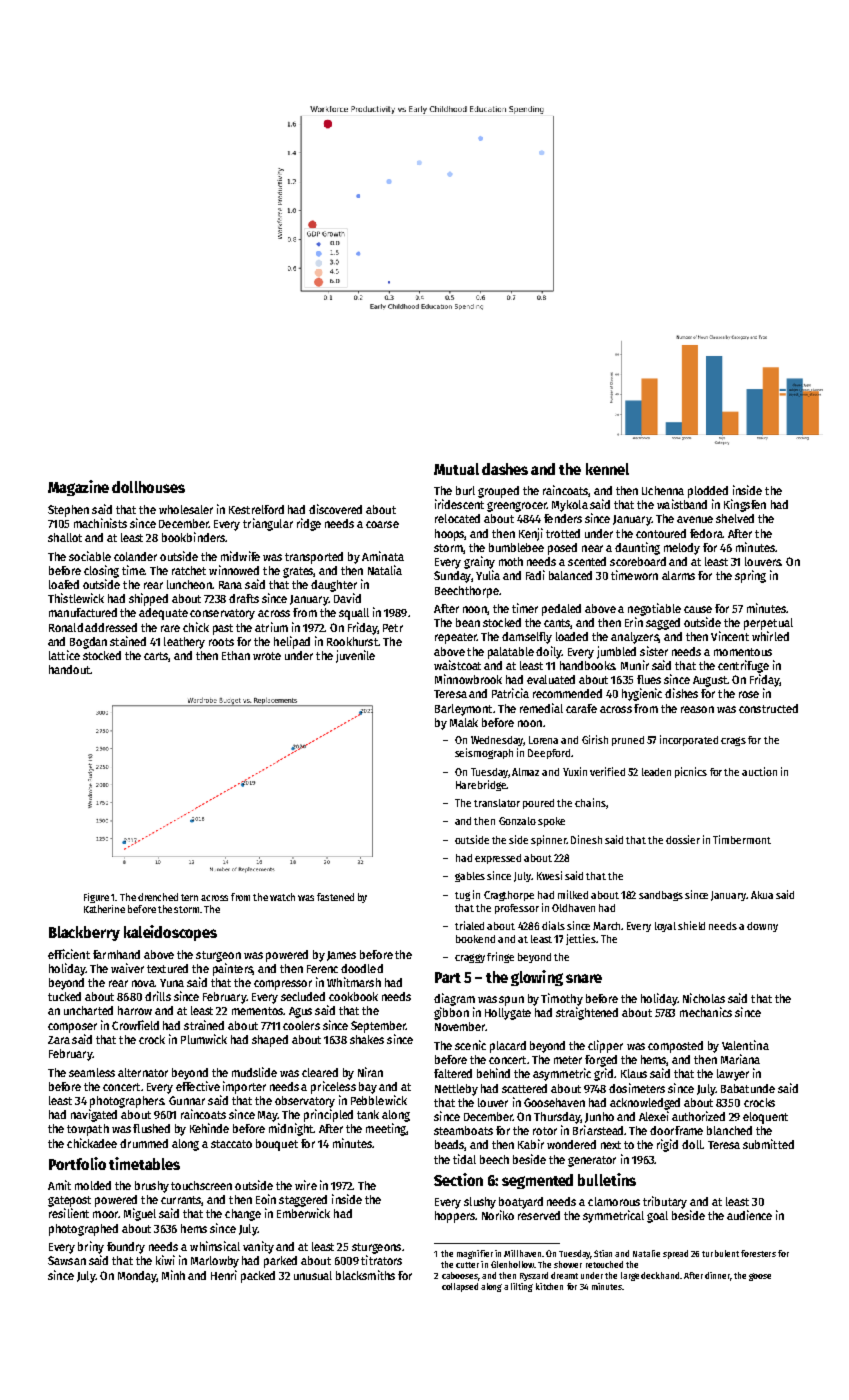 The height and width of the document is (1400, 849). What do you see at coordinates (271, 627) in the document?
I see `atrium` at bounding box center [271, 627].
